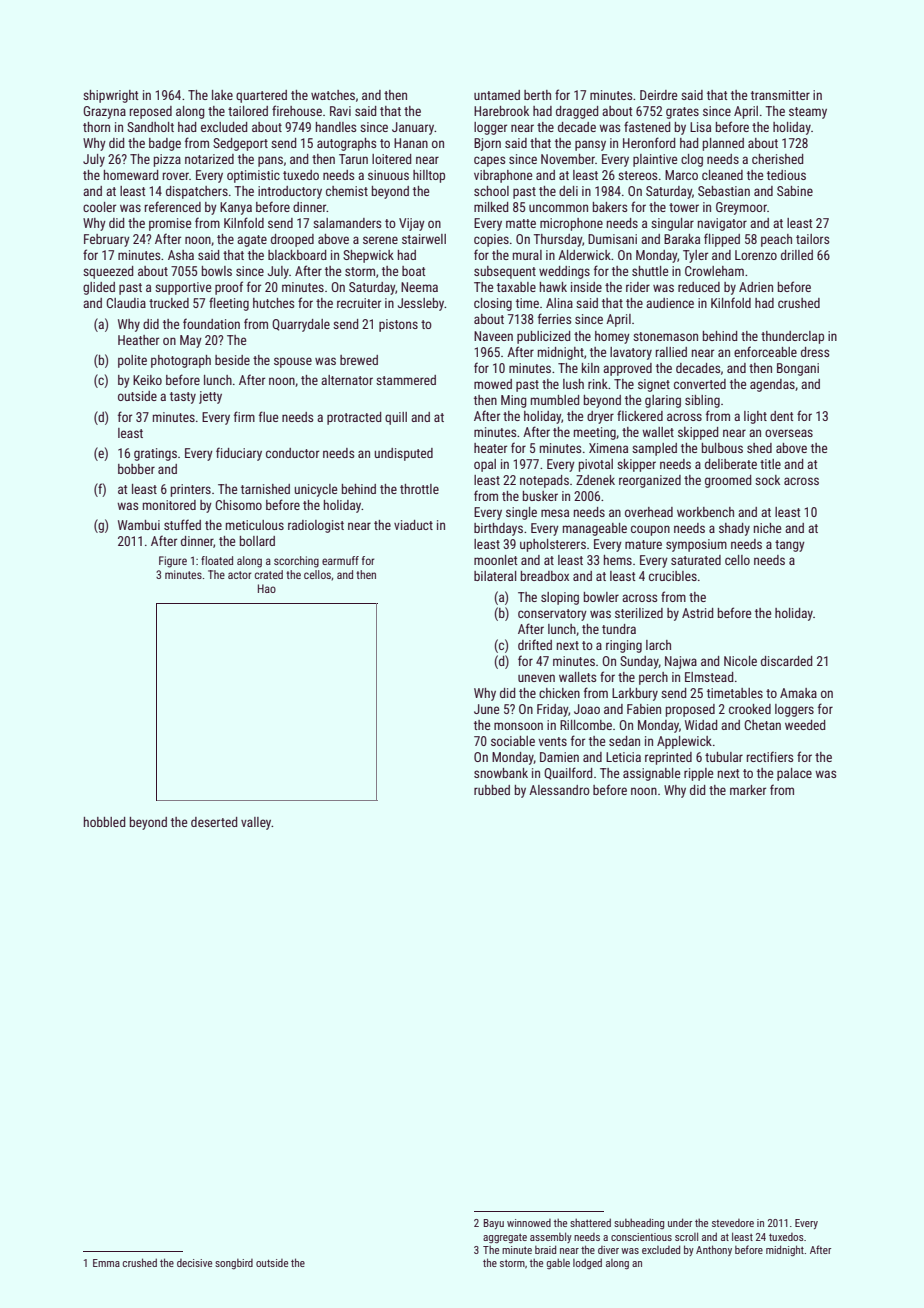 The height and width of the image is (1308, 924). Describe the element at coordinates (595, 480) in the image. I see `Zdenek` at that location.
